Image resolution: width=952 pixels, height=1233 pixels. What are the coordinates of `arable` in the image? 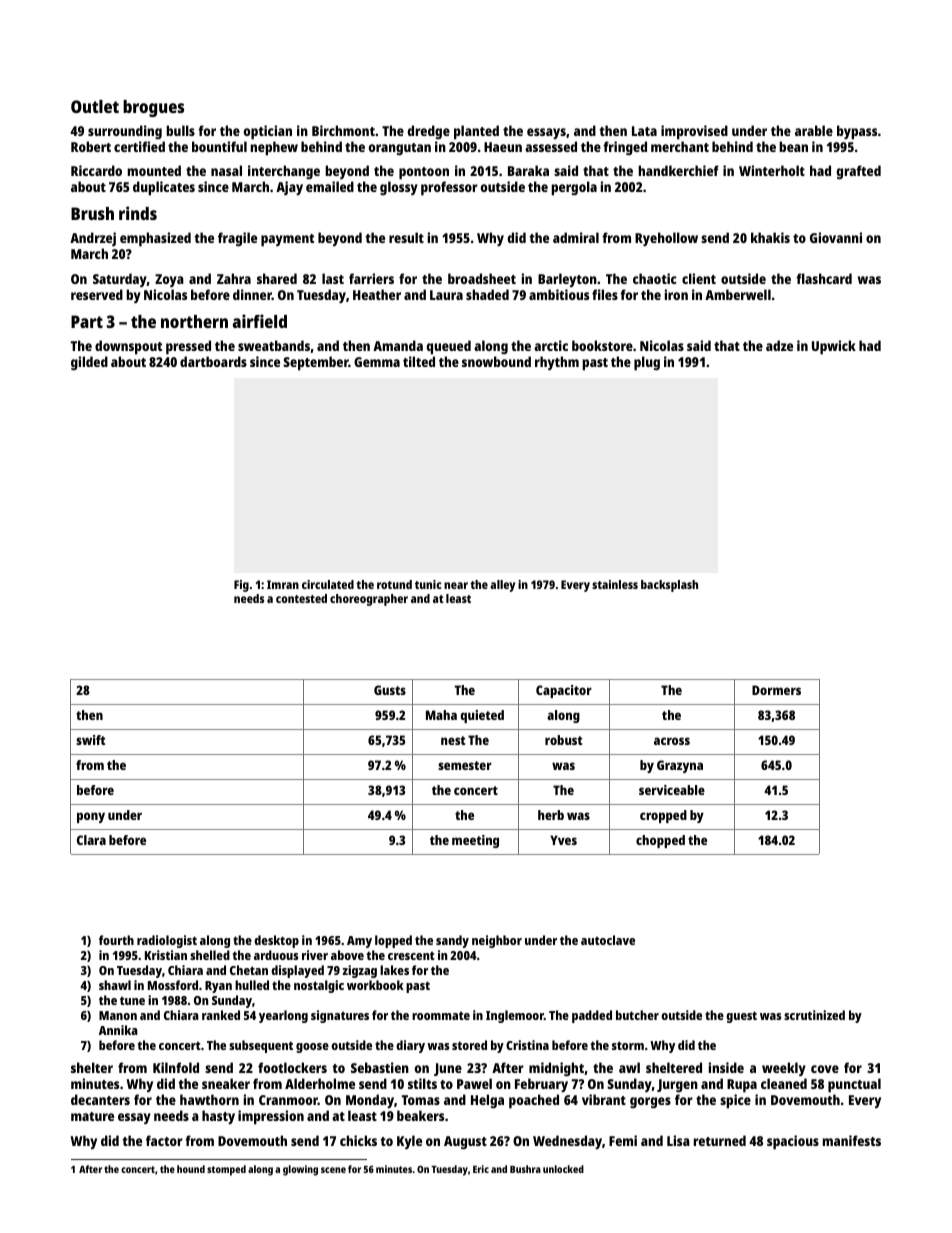 It's located at (814, 130).
